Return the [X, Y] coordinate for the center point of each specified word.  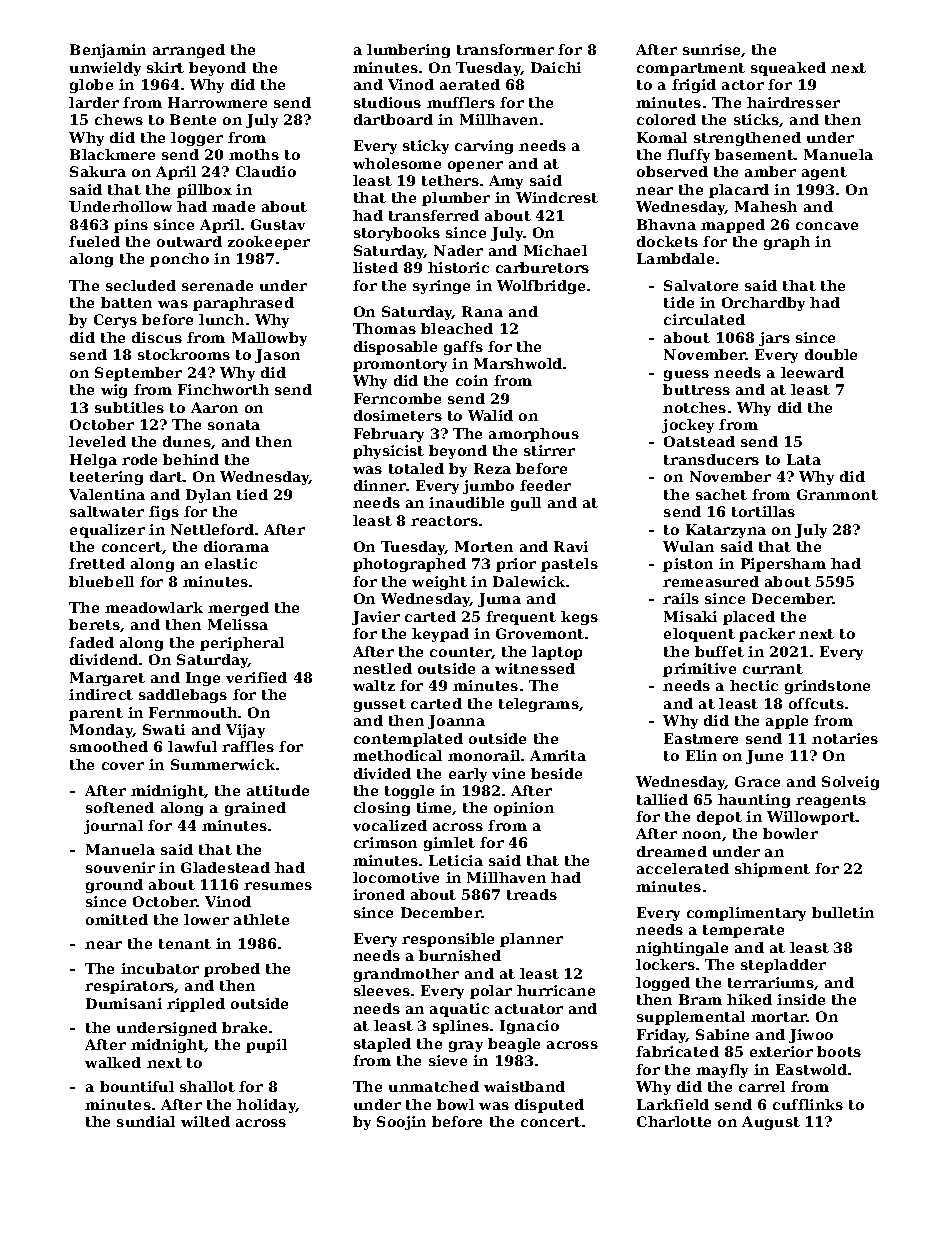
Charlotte [674, 1121]
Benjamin [108, 51]
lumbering [408, 51]
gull [526, 504]
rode [139, 459]
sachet [721, 494]
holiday [266, 1106]
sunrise [711, 49]
